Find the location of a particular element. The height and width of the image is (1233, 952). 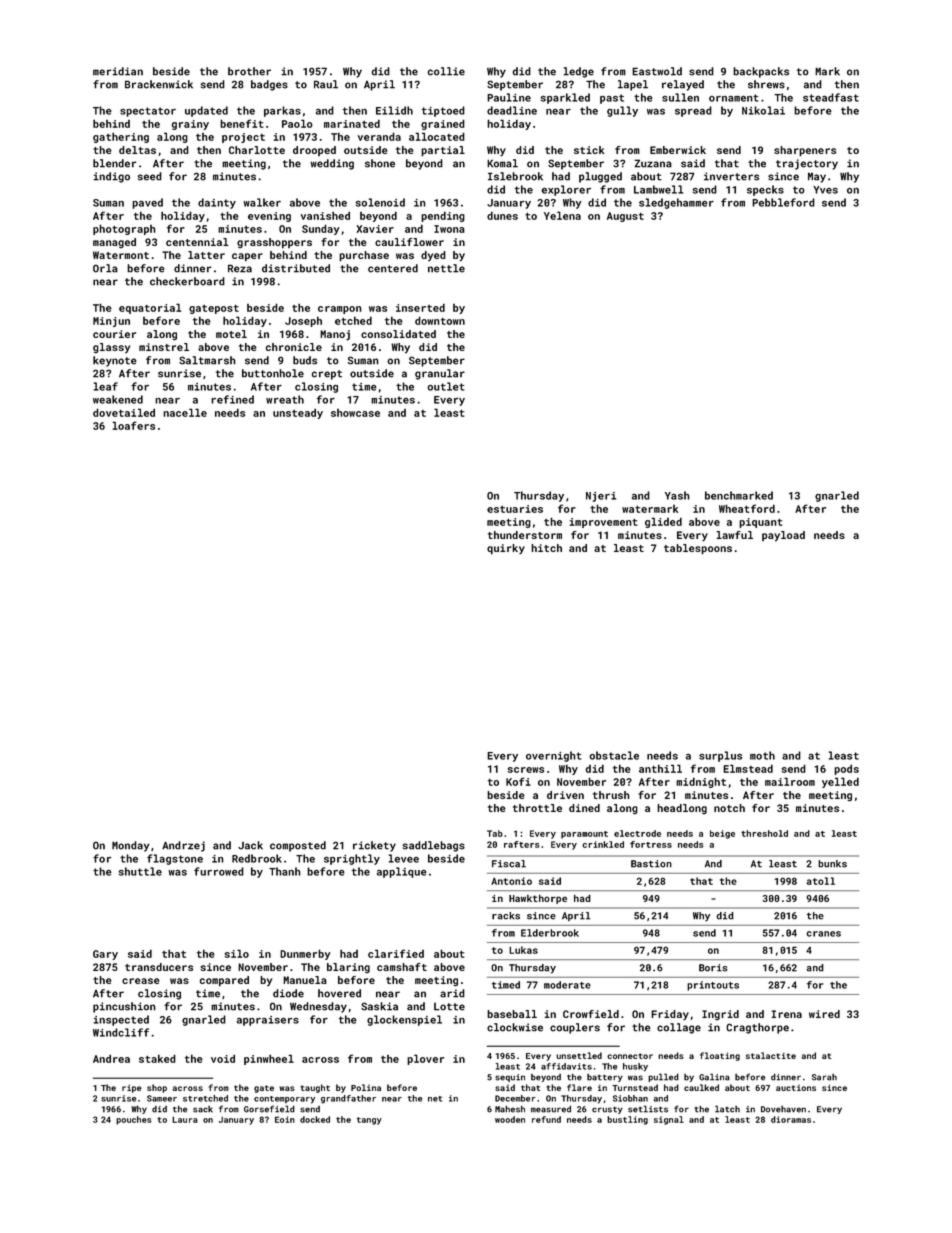

Windcliff is located at coordinates (121, 1032).
